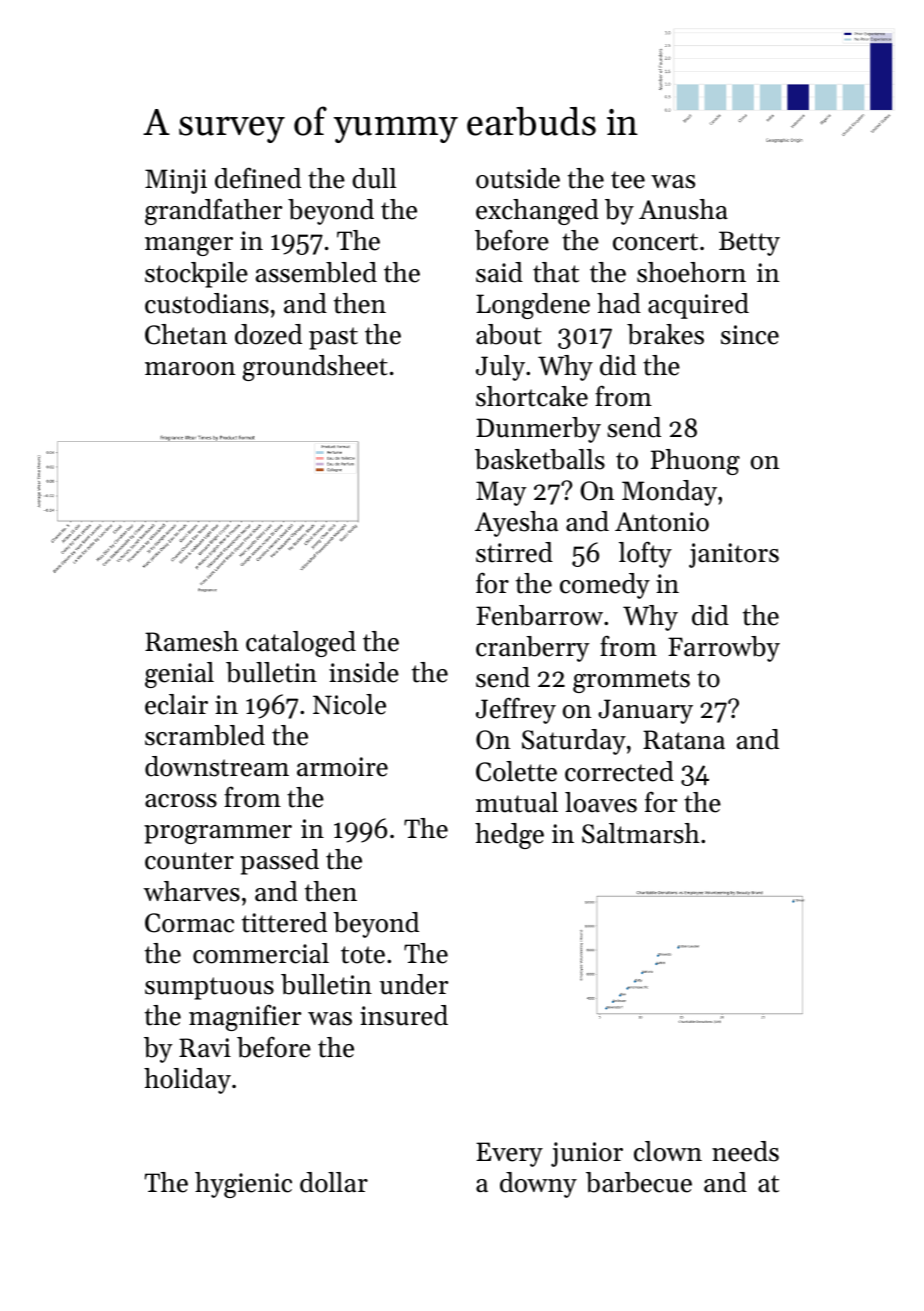 The height and width of the image is (1311, 924). I want to click on about, so click(509, 334).
